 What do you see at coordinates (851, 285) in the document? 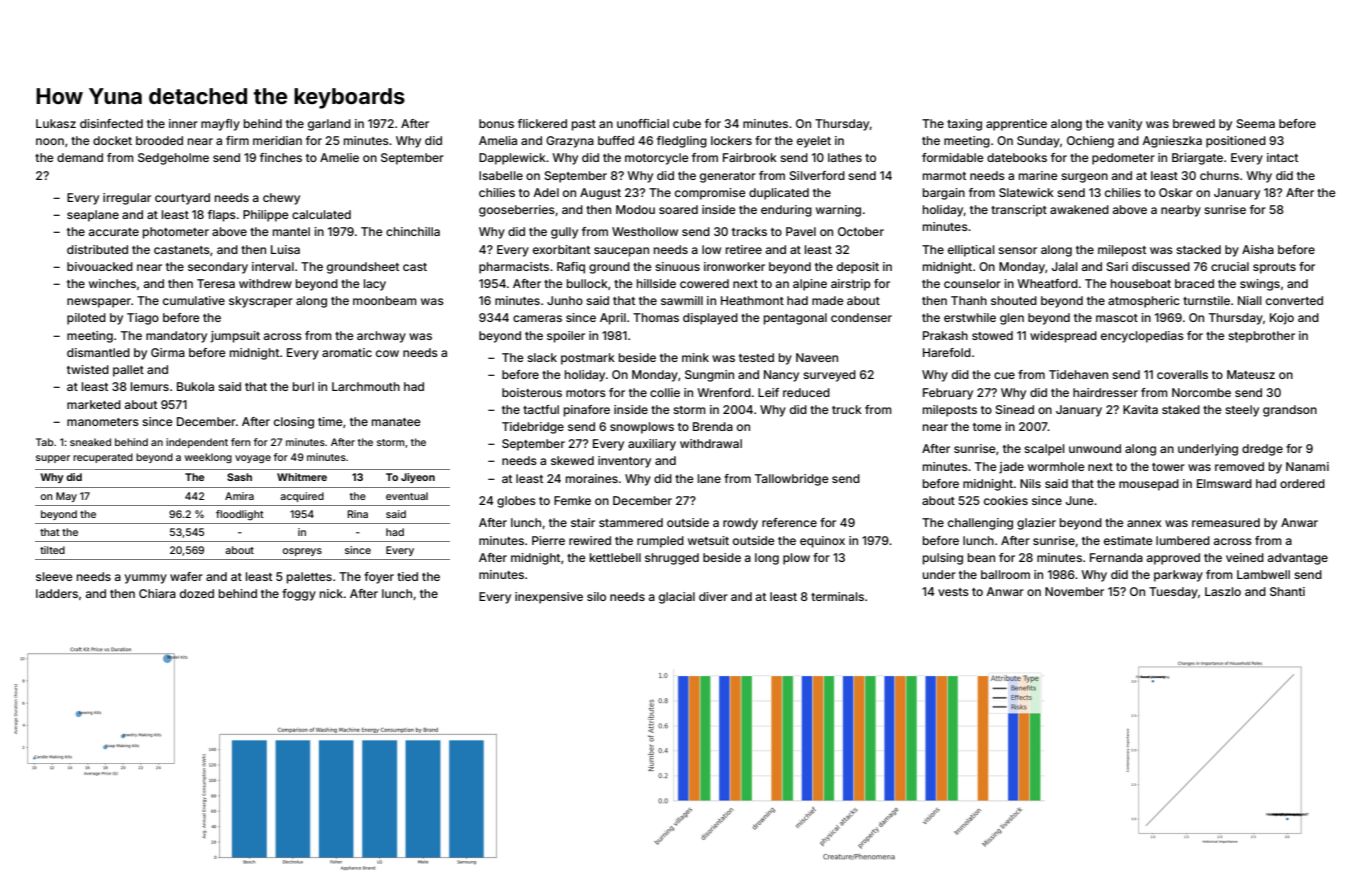
I see `airstrip` at bounding box center [851, 285].
